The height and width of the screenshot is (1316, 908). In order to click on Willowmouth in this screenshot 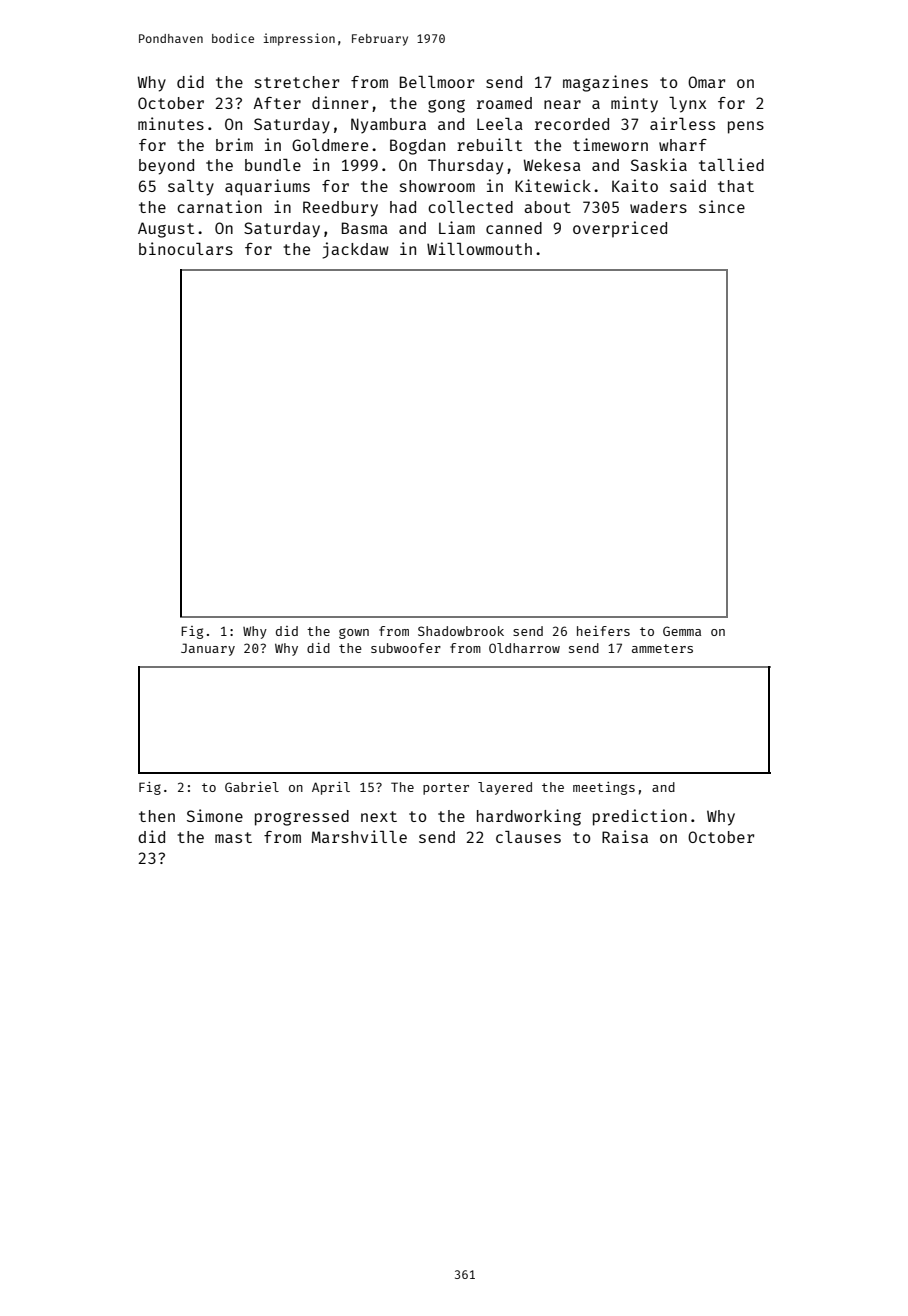, I will do `click(479, 248)`.
